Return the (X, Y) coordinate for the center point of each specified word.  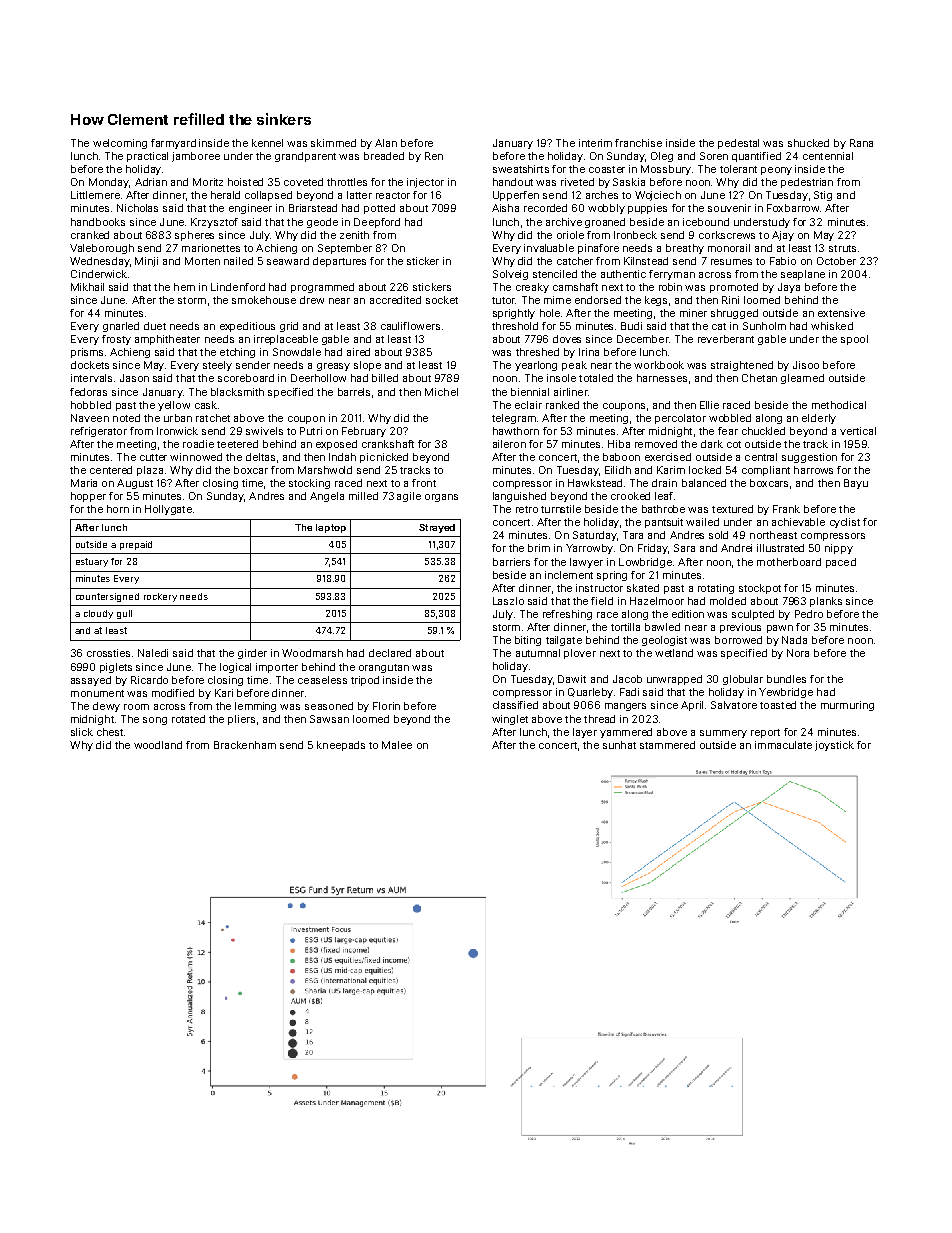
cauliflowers (410, 326)
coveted (303, 182)
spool (854, 340)
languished (519, 497)
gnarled (121, 327)
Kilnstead (646, 261)
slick (82, 732)
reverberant (726, 339)
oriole (570, 235)
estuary (92, 562)
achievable (798, 522)
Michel (441, 392)
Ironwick (177, 431)
